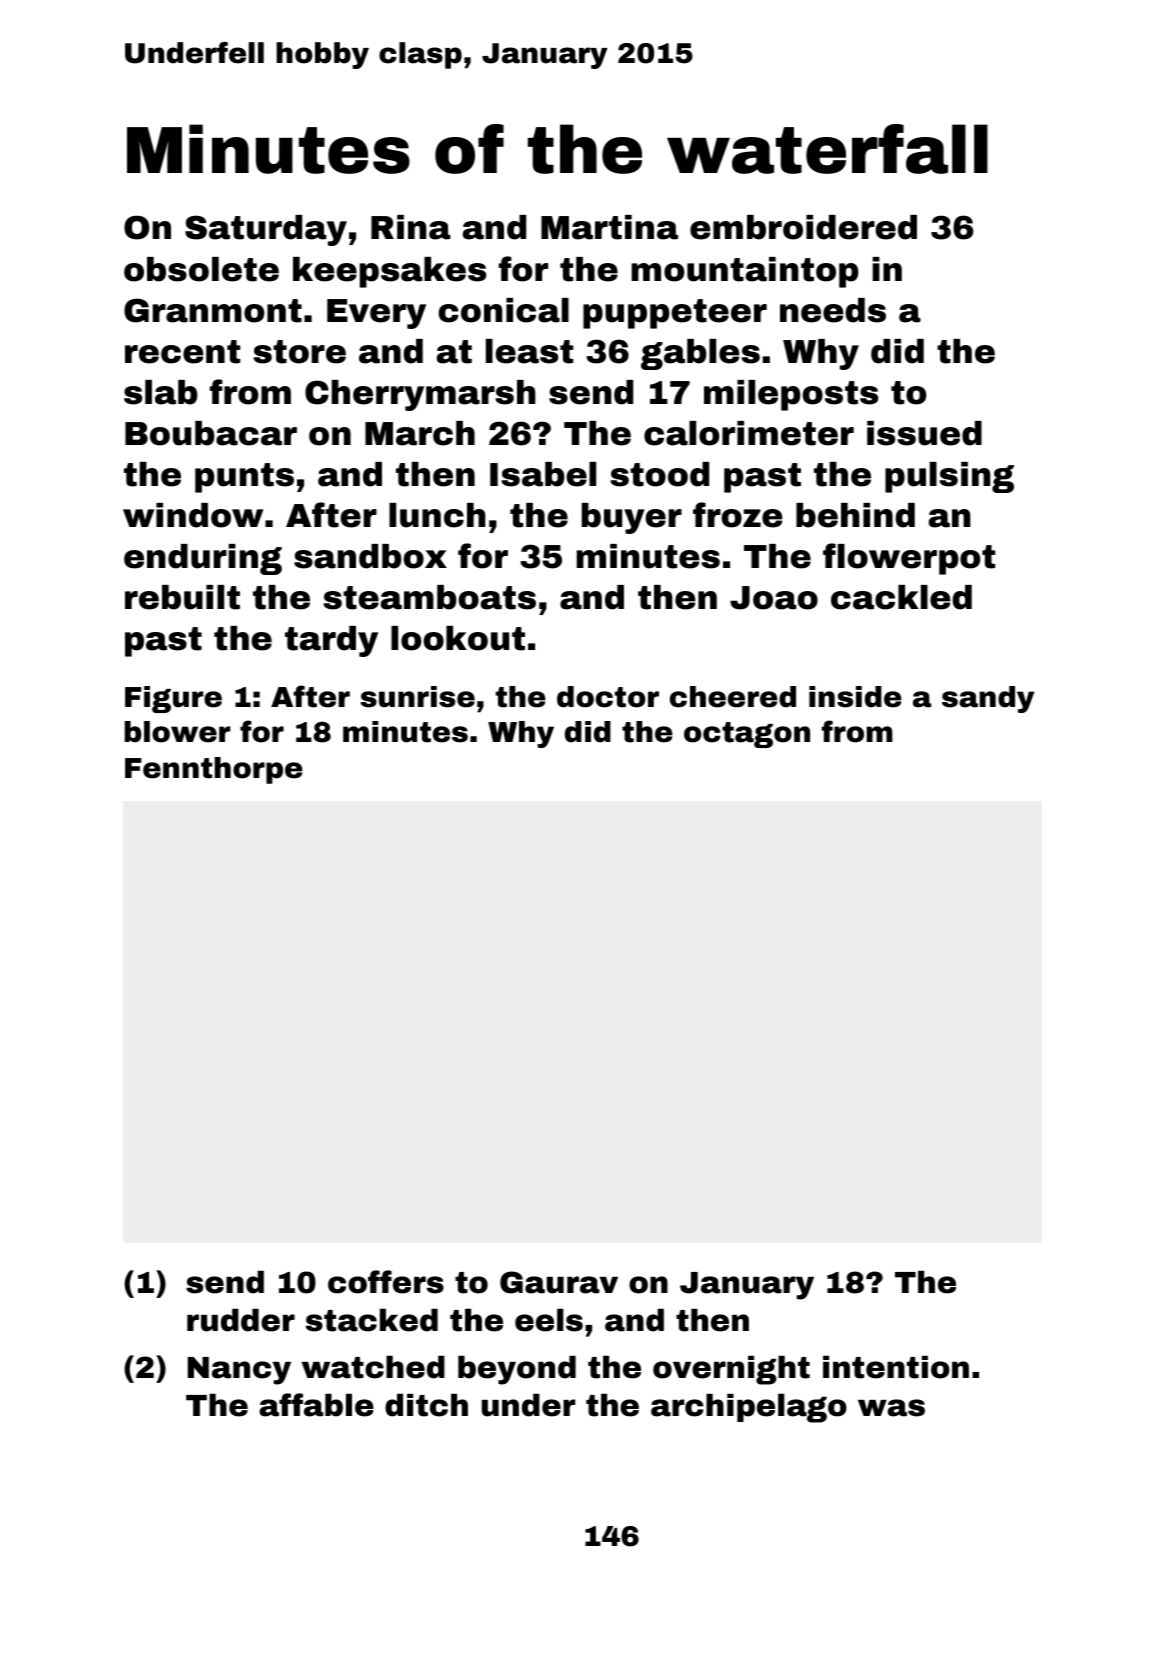 The height and width of the page is (1654, 1165). Describe the element at coordinates (559, 1282) in the page. I see `Gaurav` at that location.
